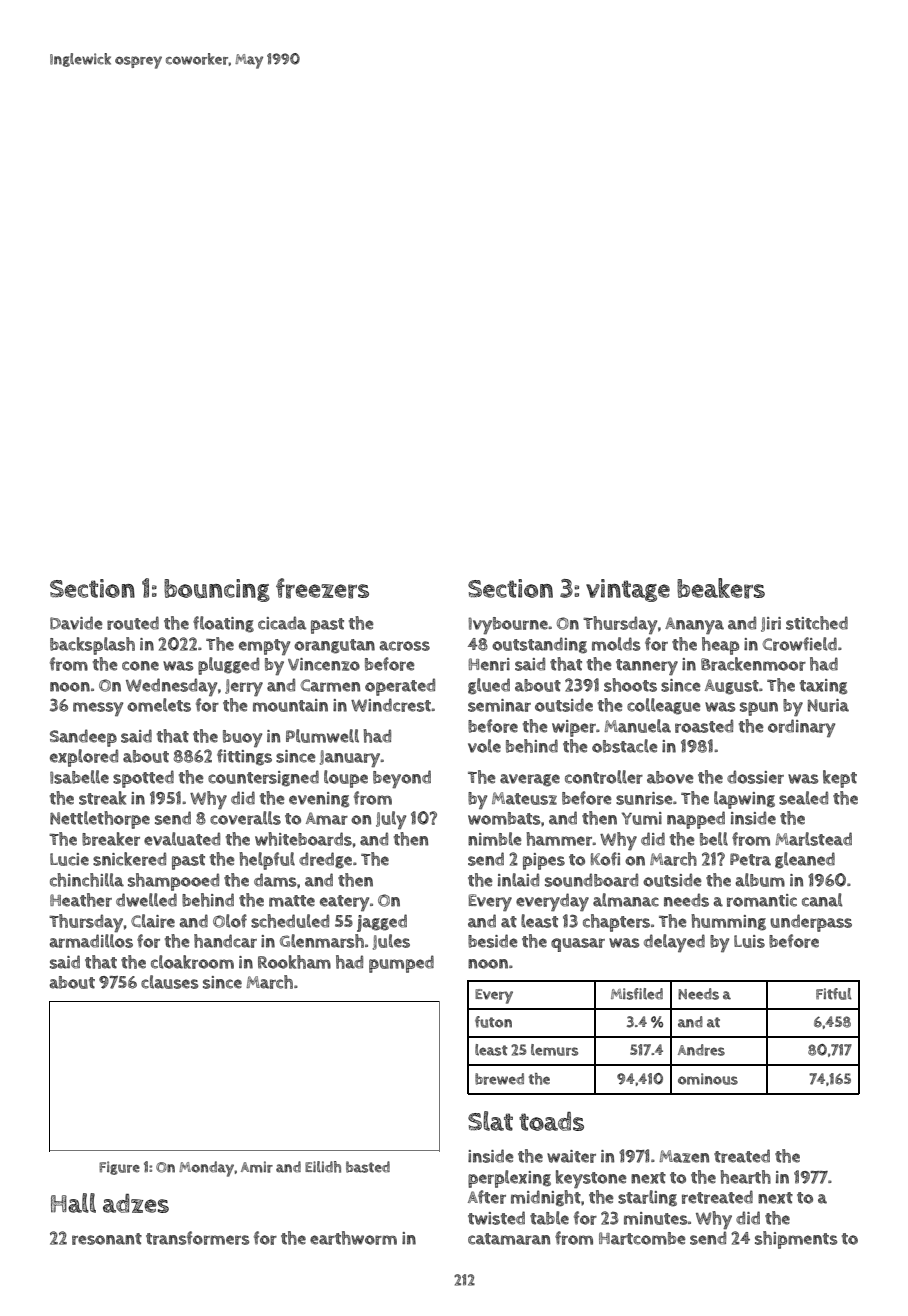 The height and width of the image is (1316, 908). I want to click on stitched, so click(817, 623).
